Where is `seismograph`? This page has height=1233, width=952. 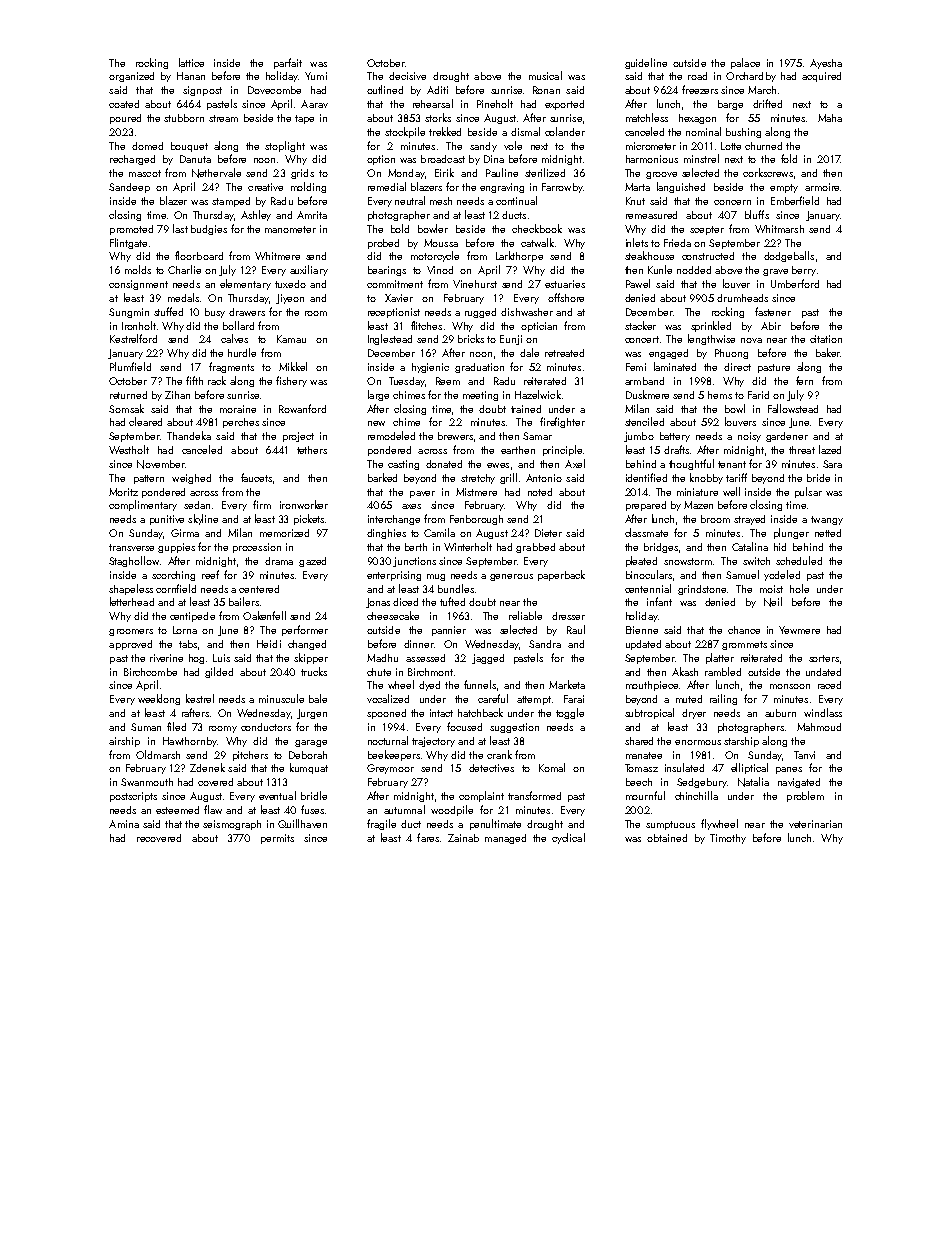 seismograph is located at coordinates (232, 825).
